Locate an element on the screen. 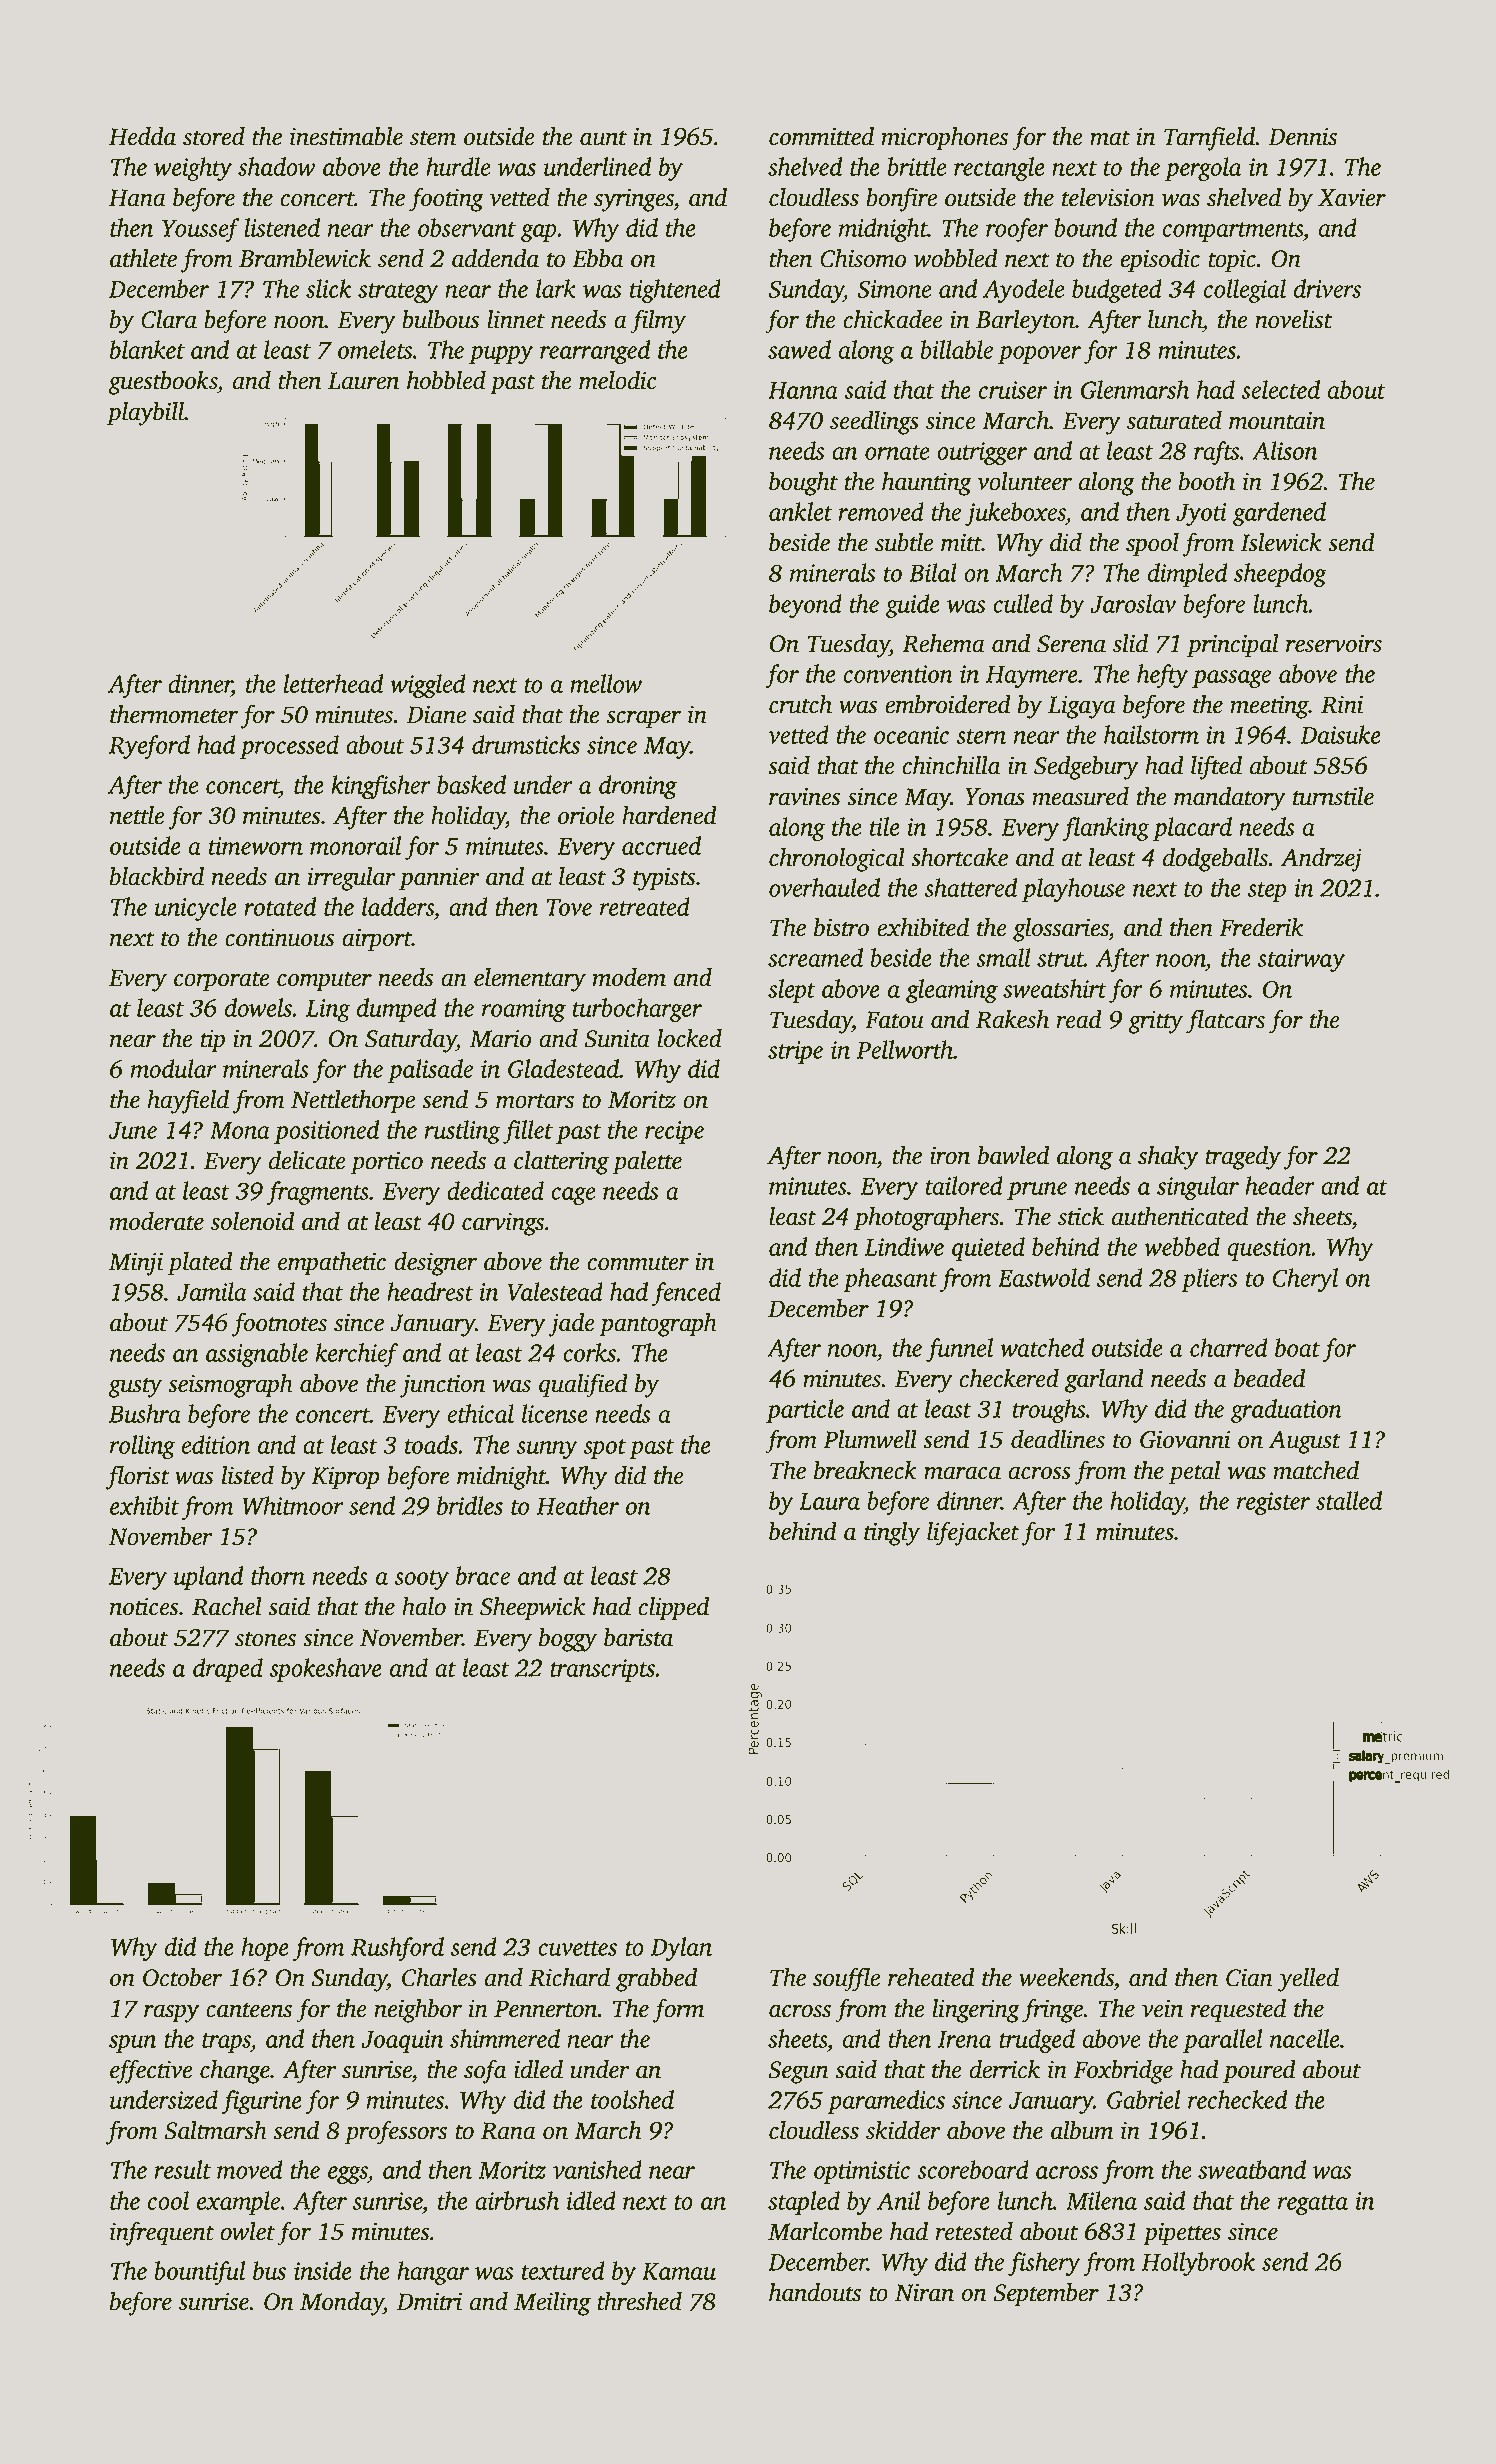 Image resolution: width=1496 pixels, height=2464 pixels. Lauren is located at coordinates (363, 381).
